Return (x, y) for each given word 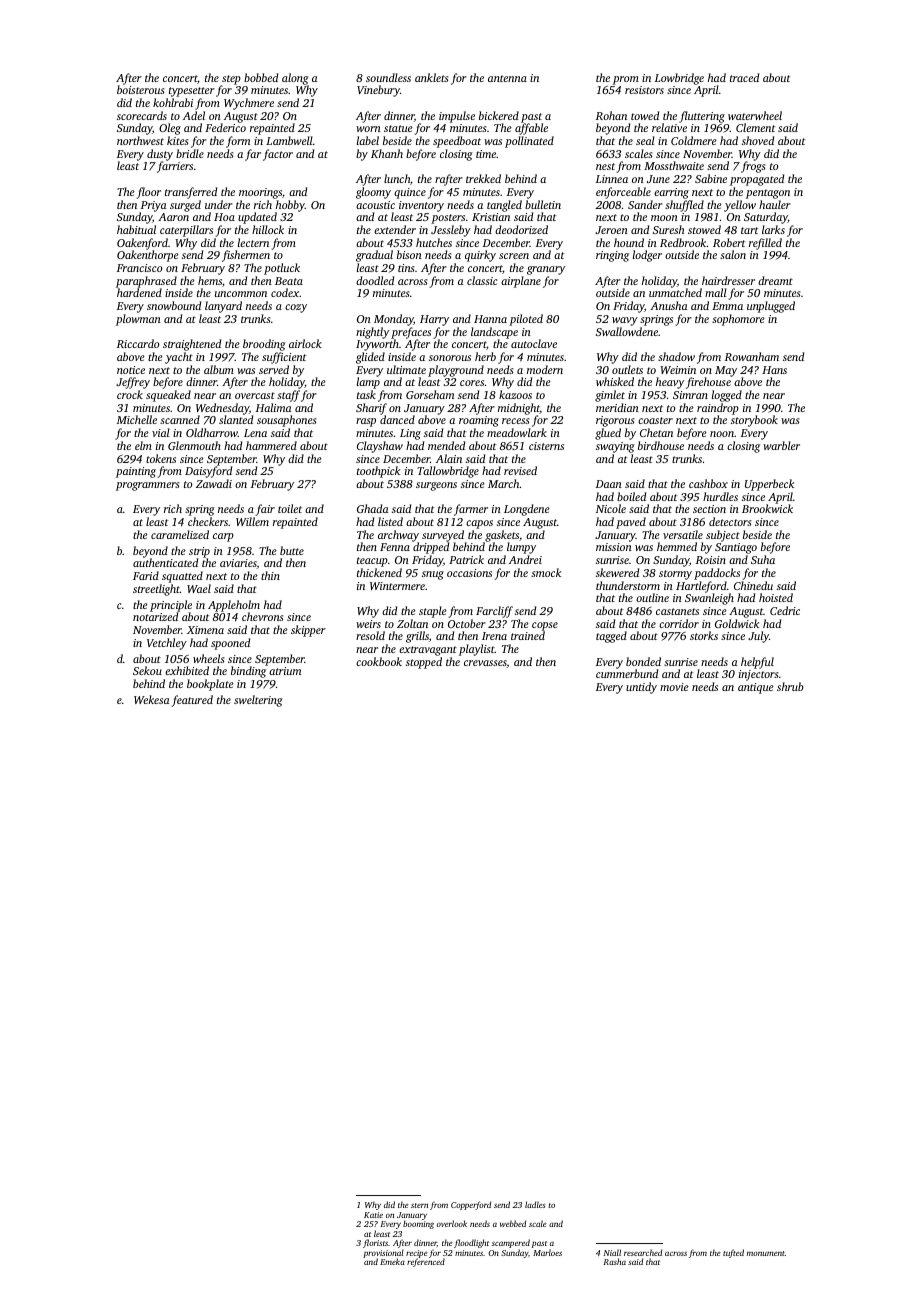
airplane (521, 282)
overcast (255, 395)
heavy (670, 383)
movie (674, 687)
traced (744, 77)
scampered (511, 1243)
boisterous (140, 89)
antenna (507, 78)
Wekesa (151, 699)
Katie (373, 1215)
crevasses (485, 664)
